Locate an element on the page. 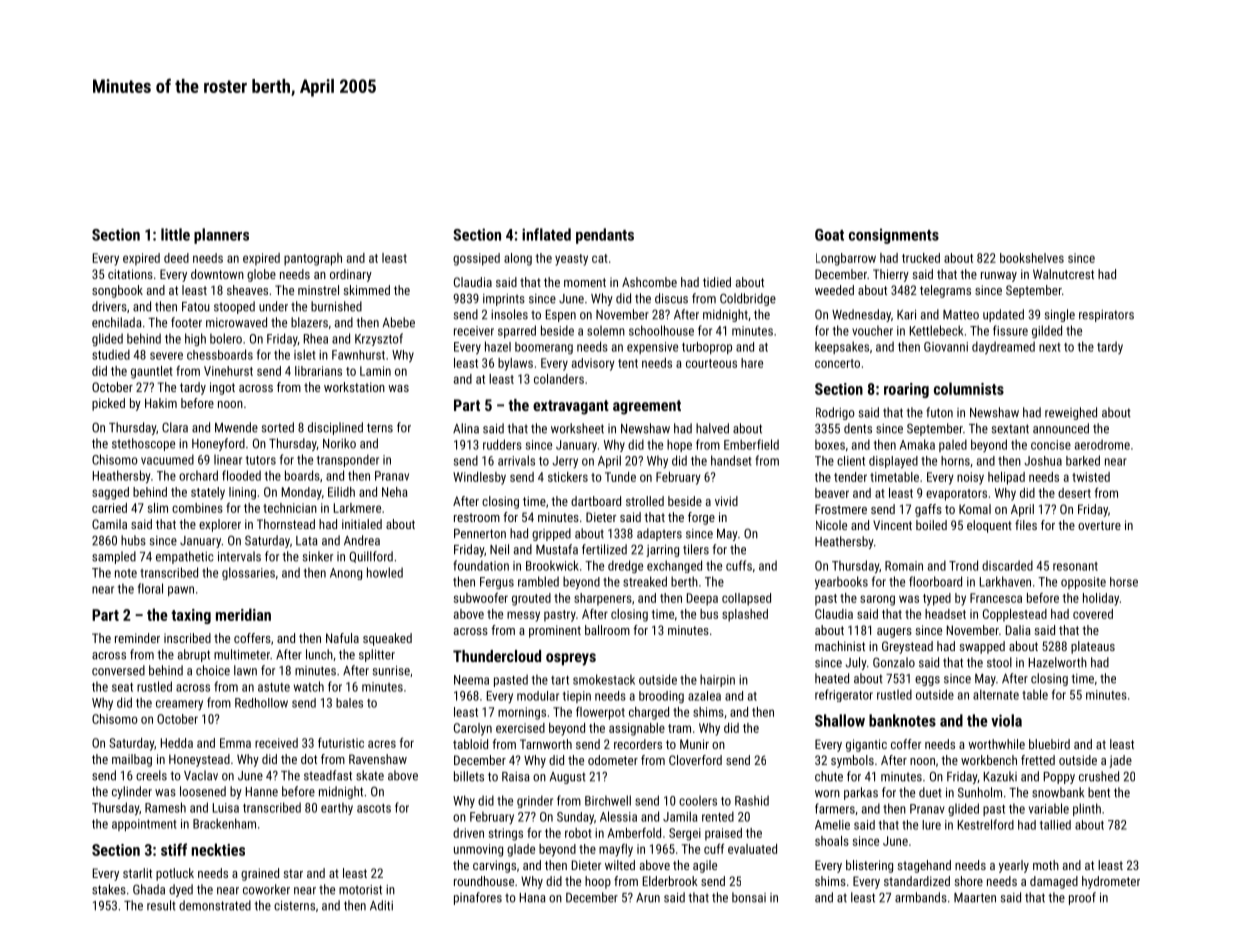  grained is located at coordinates (260, 874).
